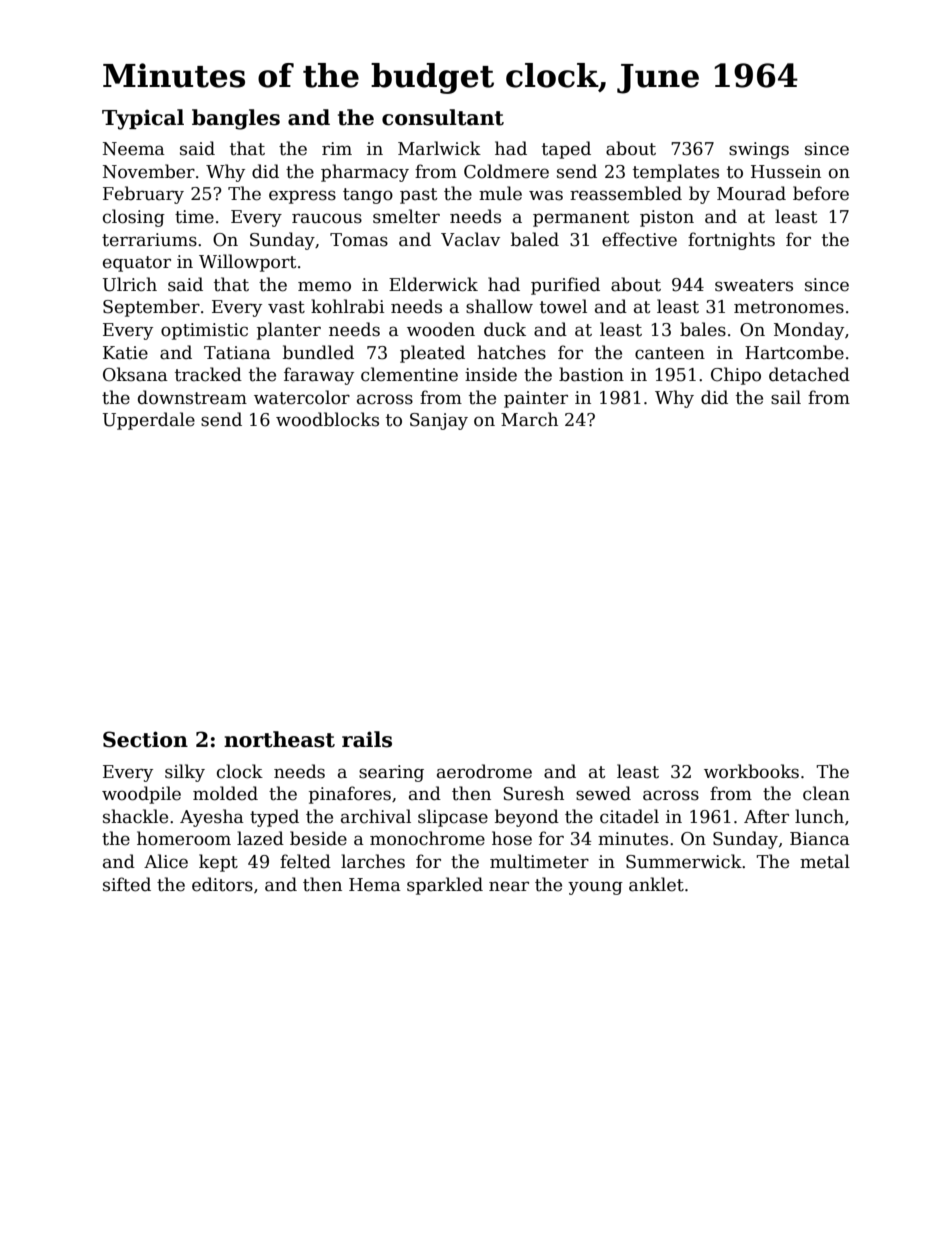 The height and width of the page is (1233, 952). What do you see at coordinates (327, 419) in the page?
I see `woodblocks` at bounding box center [327, 419].
